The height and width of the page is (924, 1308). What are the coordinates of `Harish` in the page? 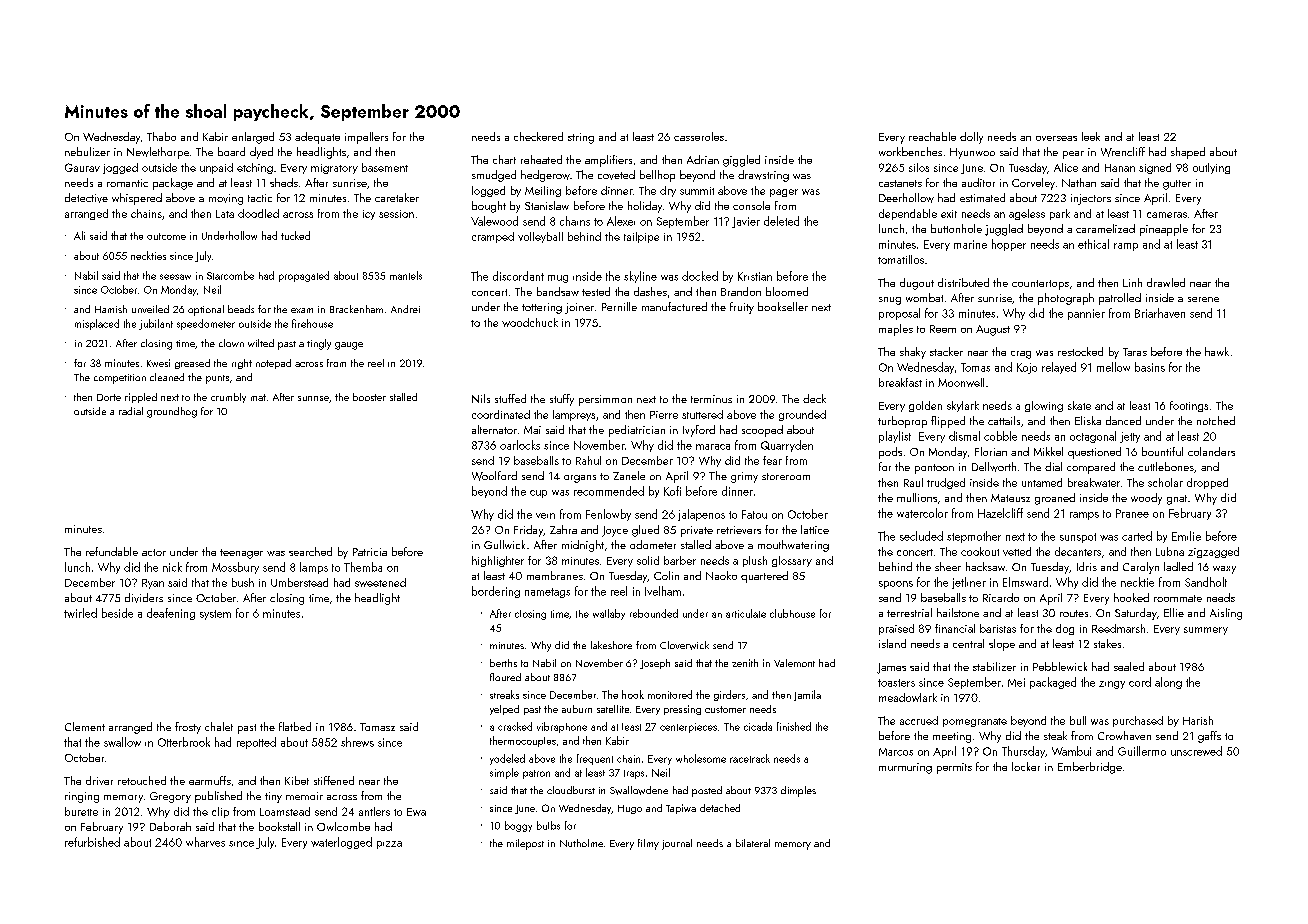 It's located at (1198, 720).
